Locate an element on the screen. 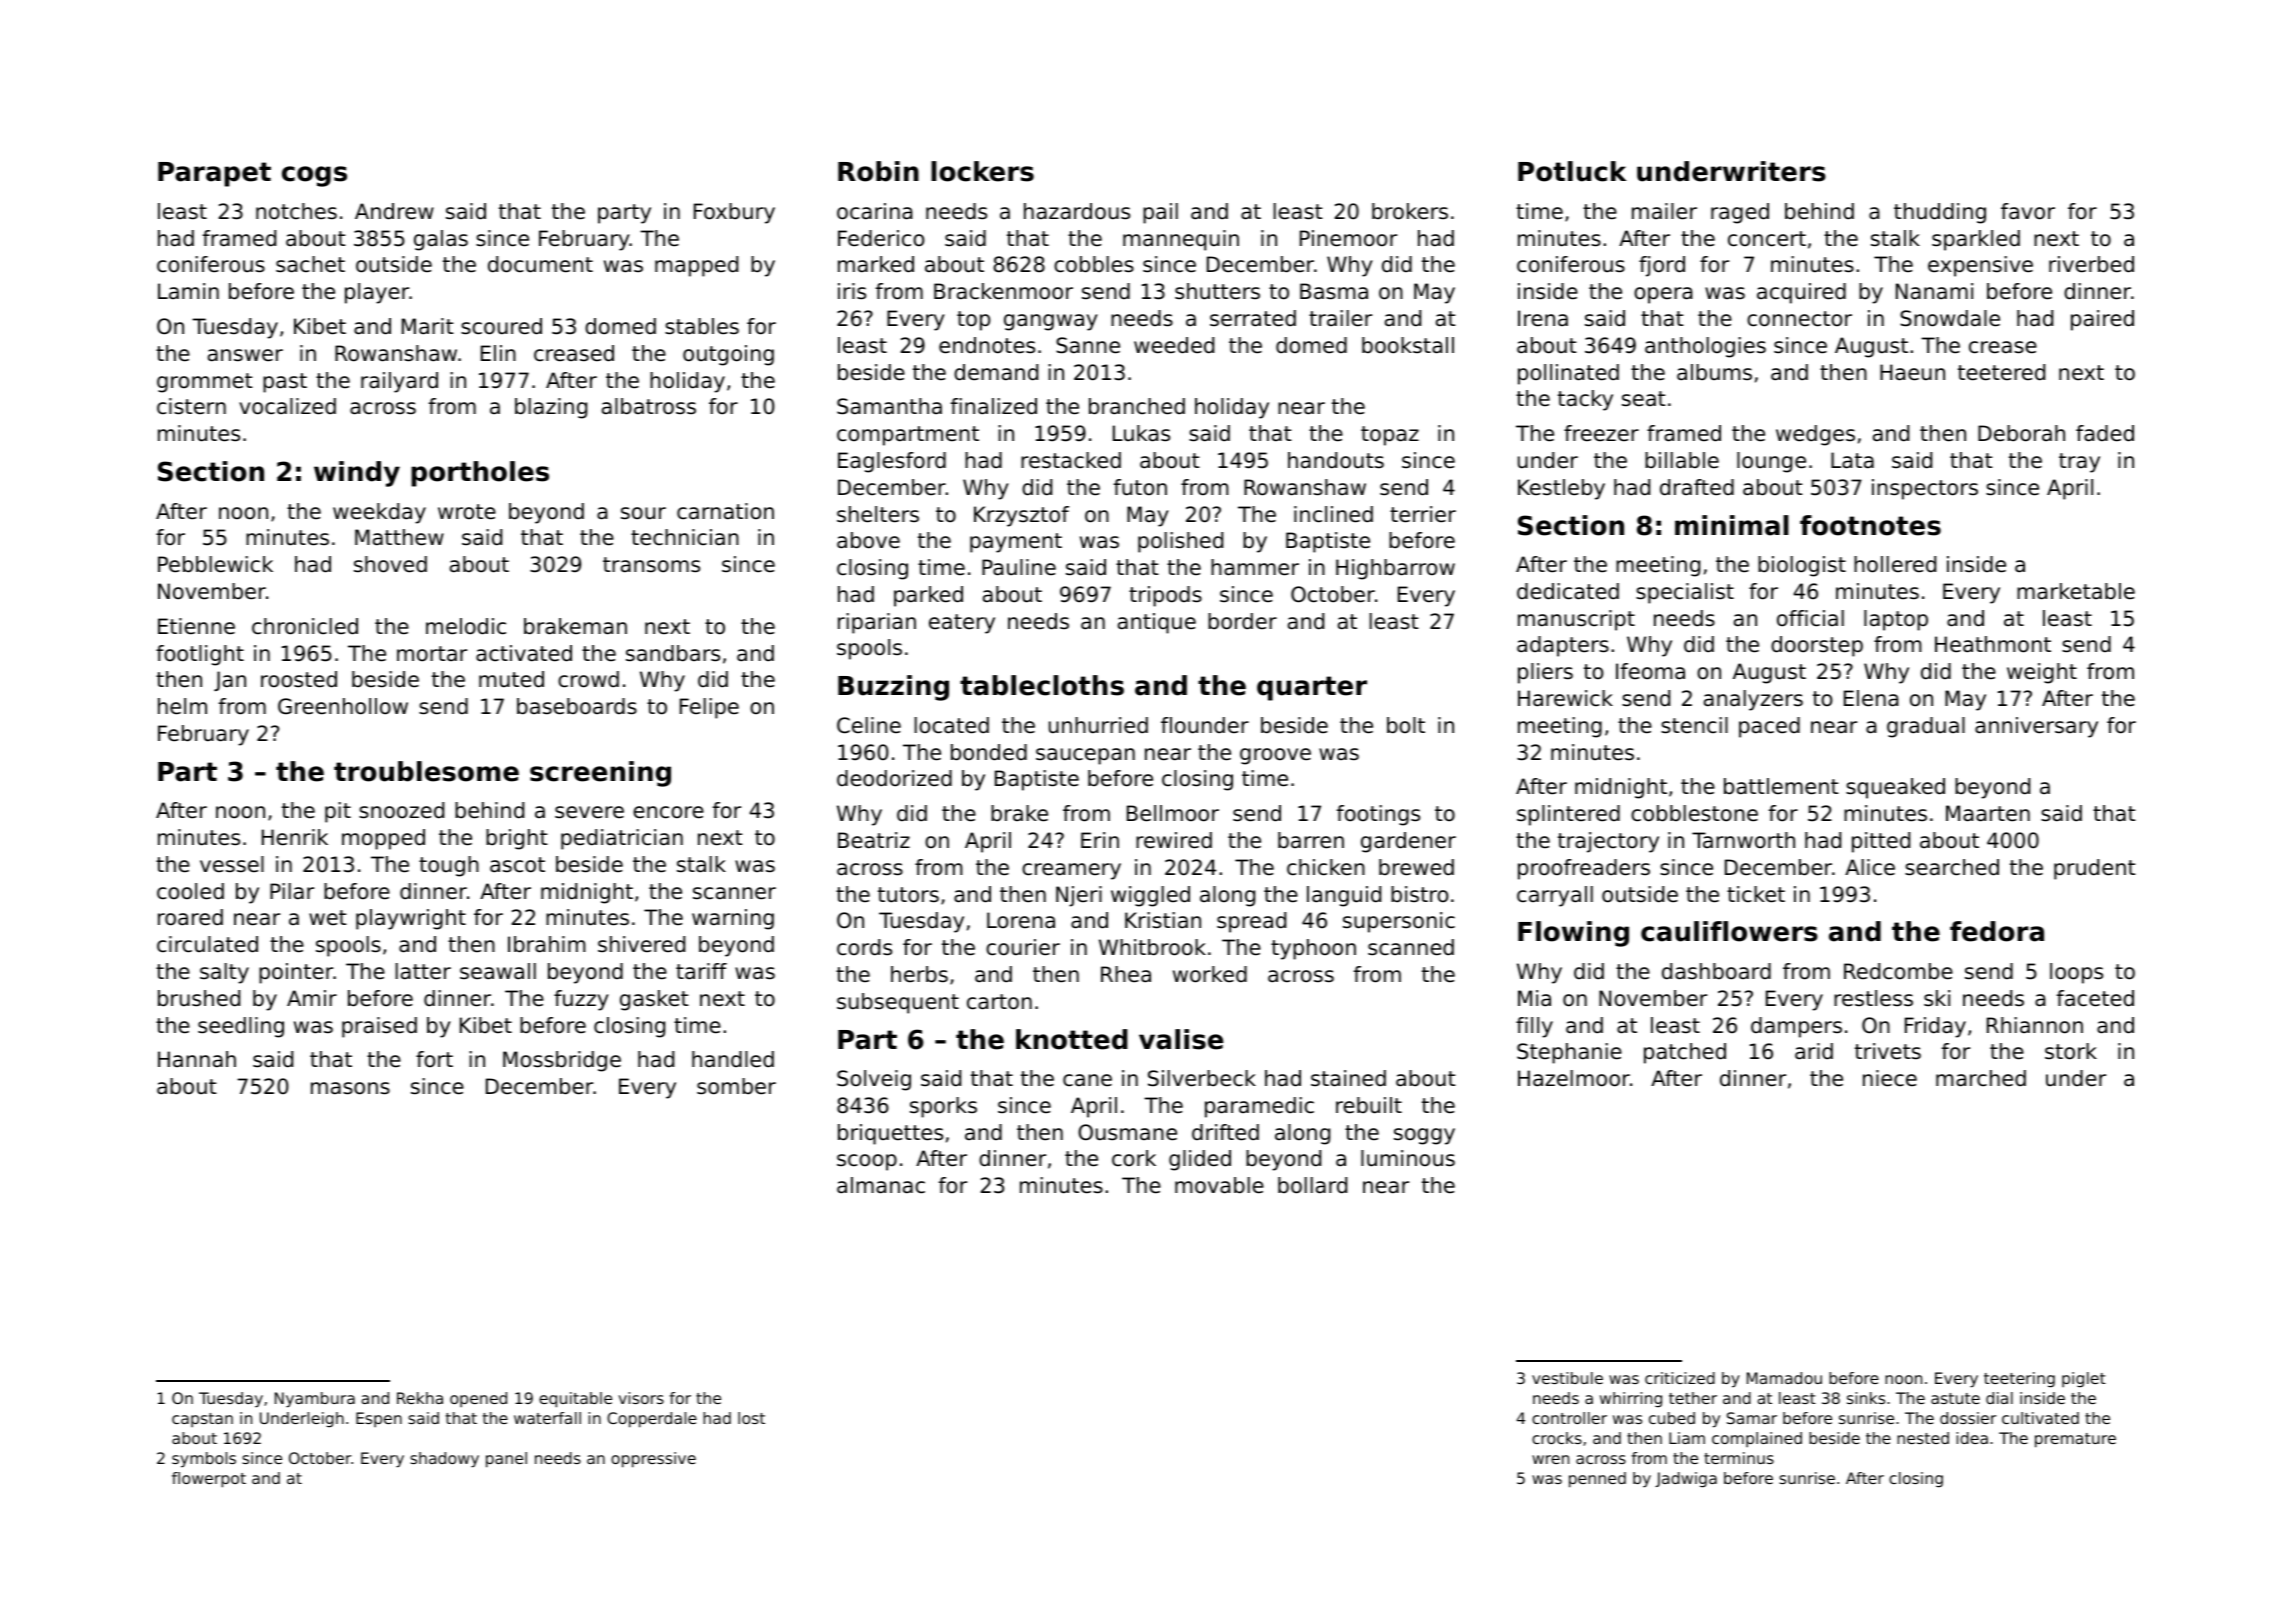  shadowy is located at coordinates (444, 1460).
